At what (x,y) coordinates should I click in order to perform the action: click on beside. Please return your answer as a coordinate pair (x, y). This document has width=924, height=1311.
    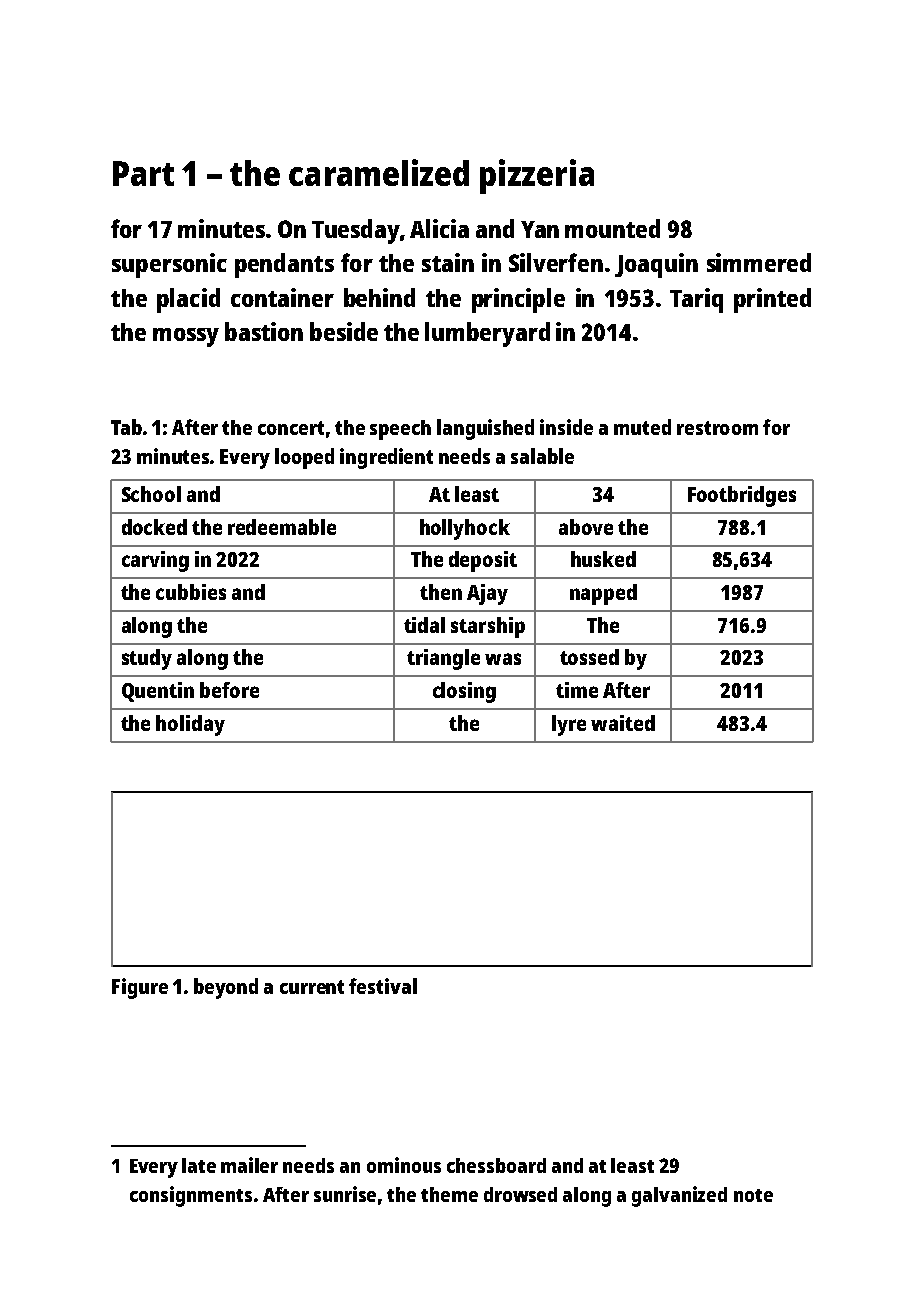
    Looking at the image, I should click on (344, 331).
